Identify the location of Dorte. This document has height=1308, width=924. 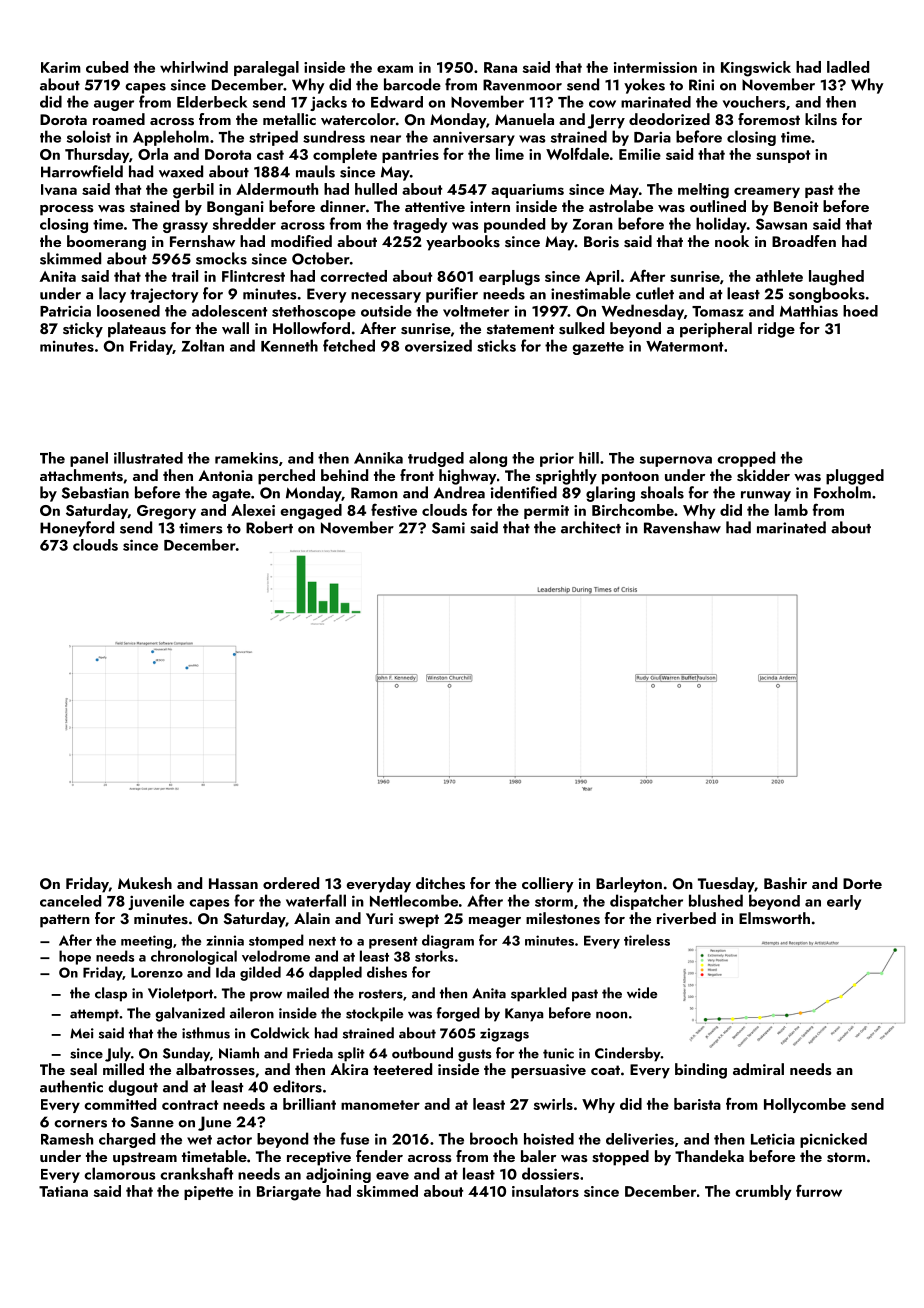
(862, 883).
